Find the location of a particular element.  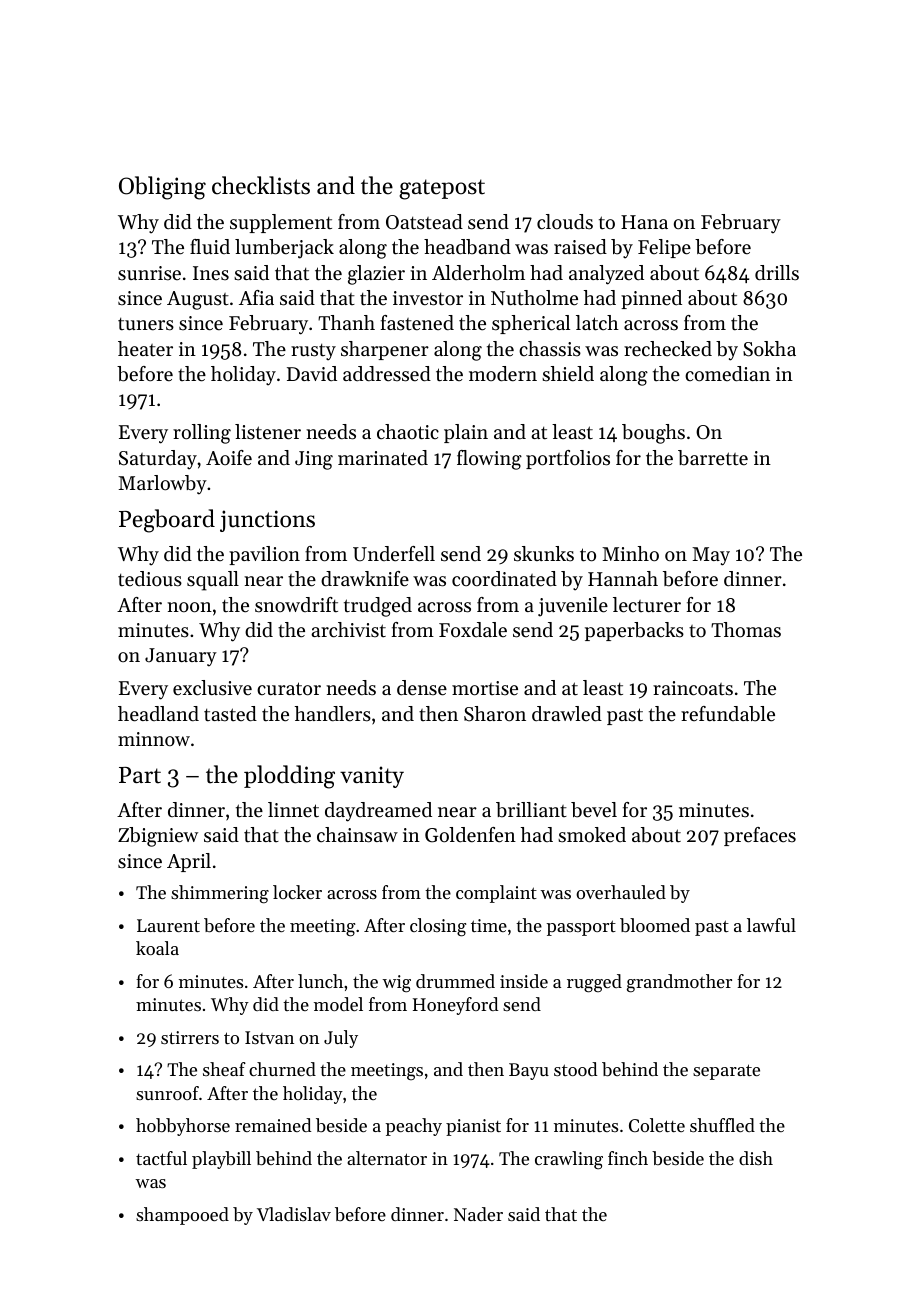

gatepost is located at coordinates (442, 189).
